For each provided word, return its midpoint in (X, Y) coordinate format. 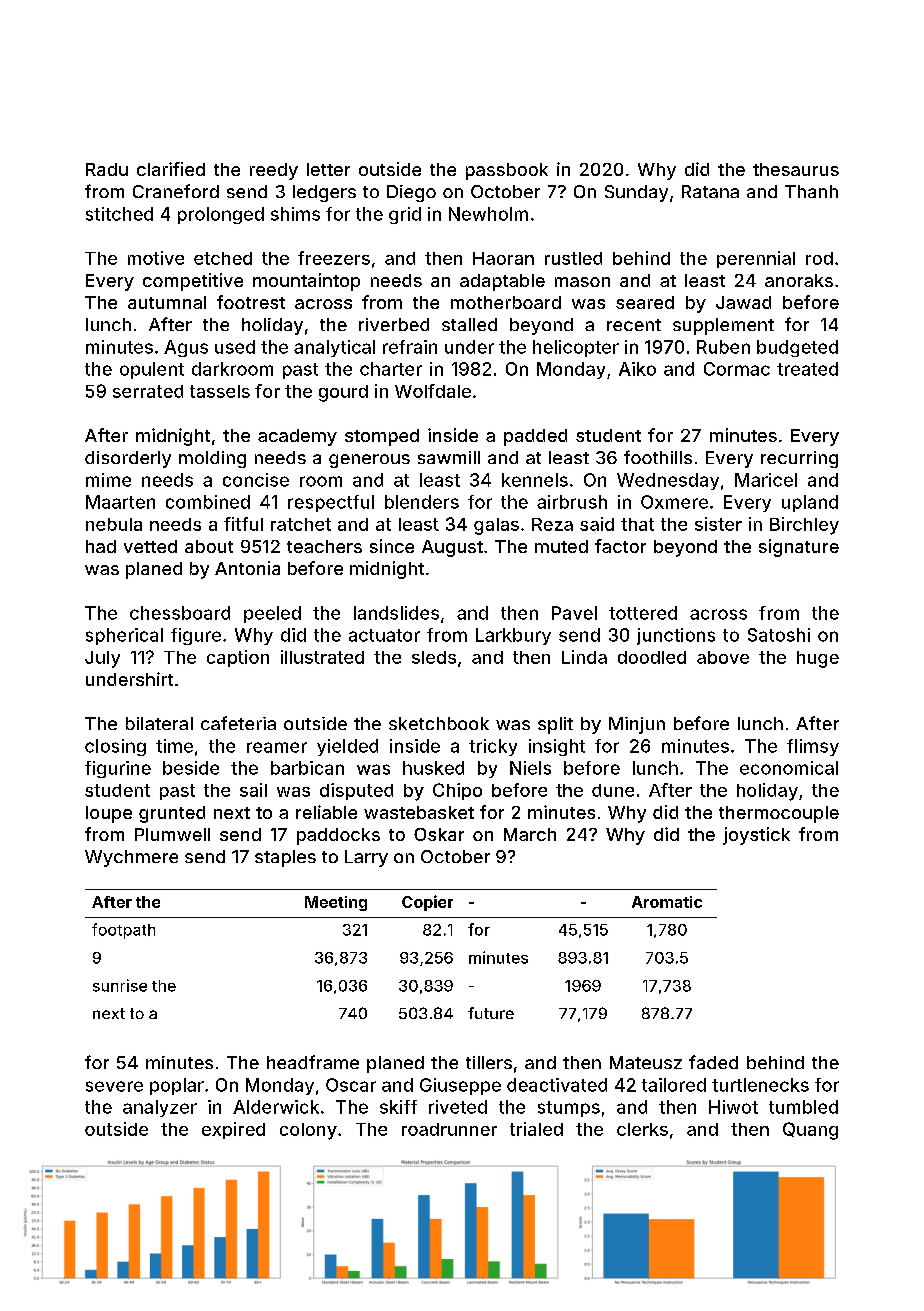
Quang (810, 1131)
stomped (382, 437)
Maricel (766, 480)
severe (114, 1086)
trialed (536, 1129)
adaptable (502, 282)
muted (561, 546)
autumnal (167, 302)
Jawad (743, 302)
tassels (220, 391)
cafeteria (238, 723)
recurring (799, 459)
